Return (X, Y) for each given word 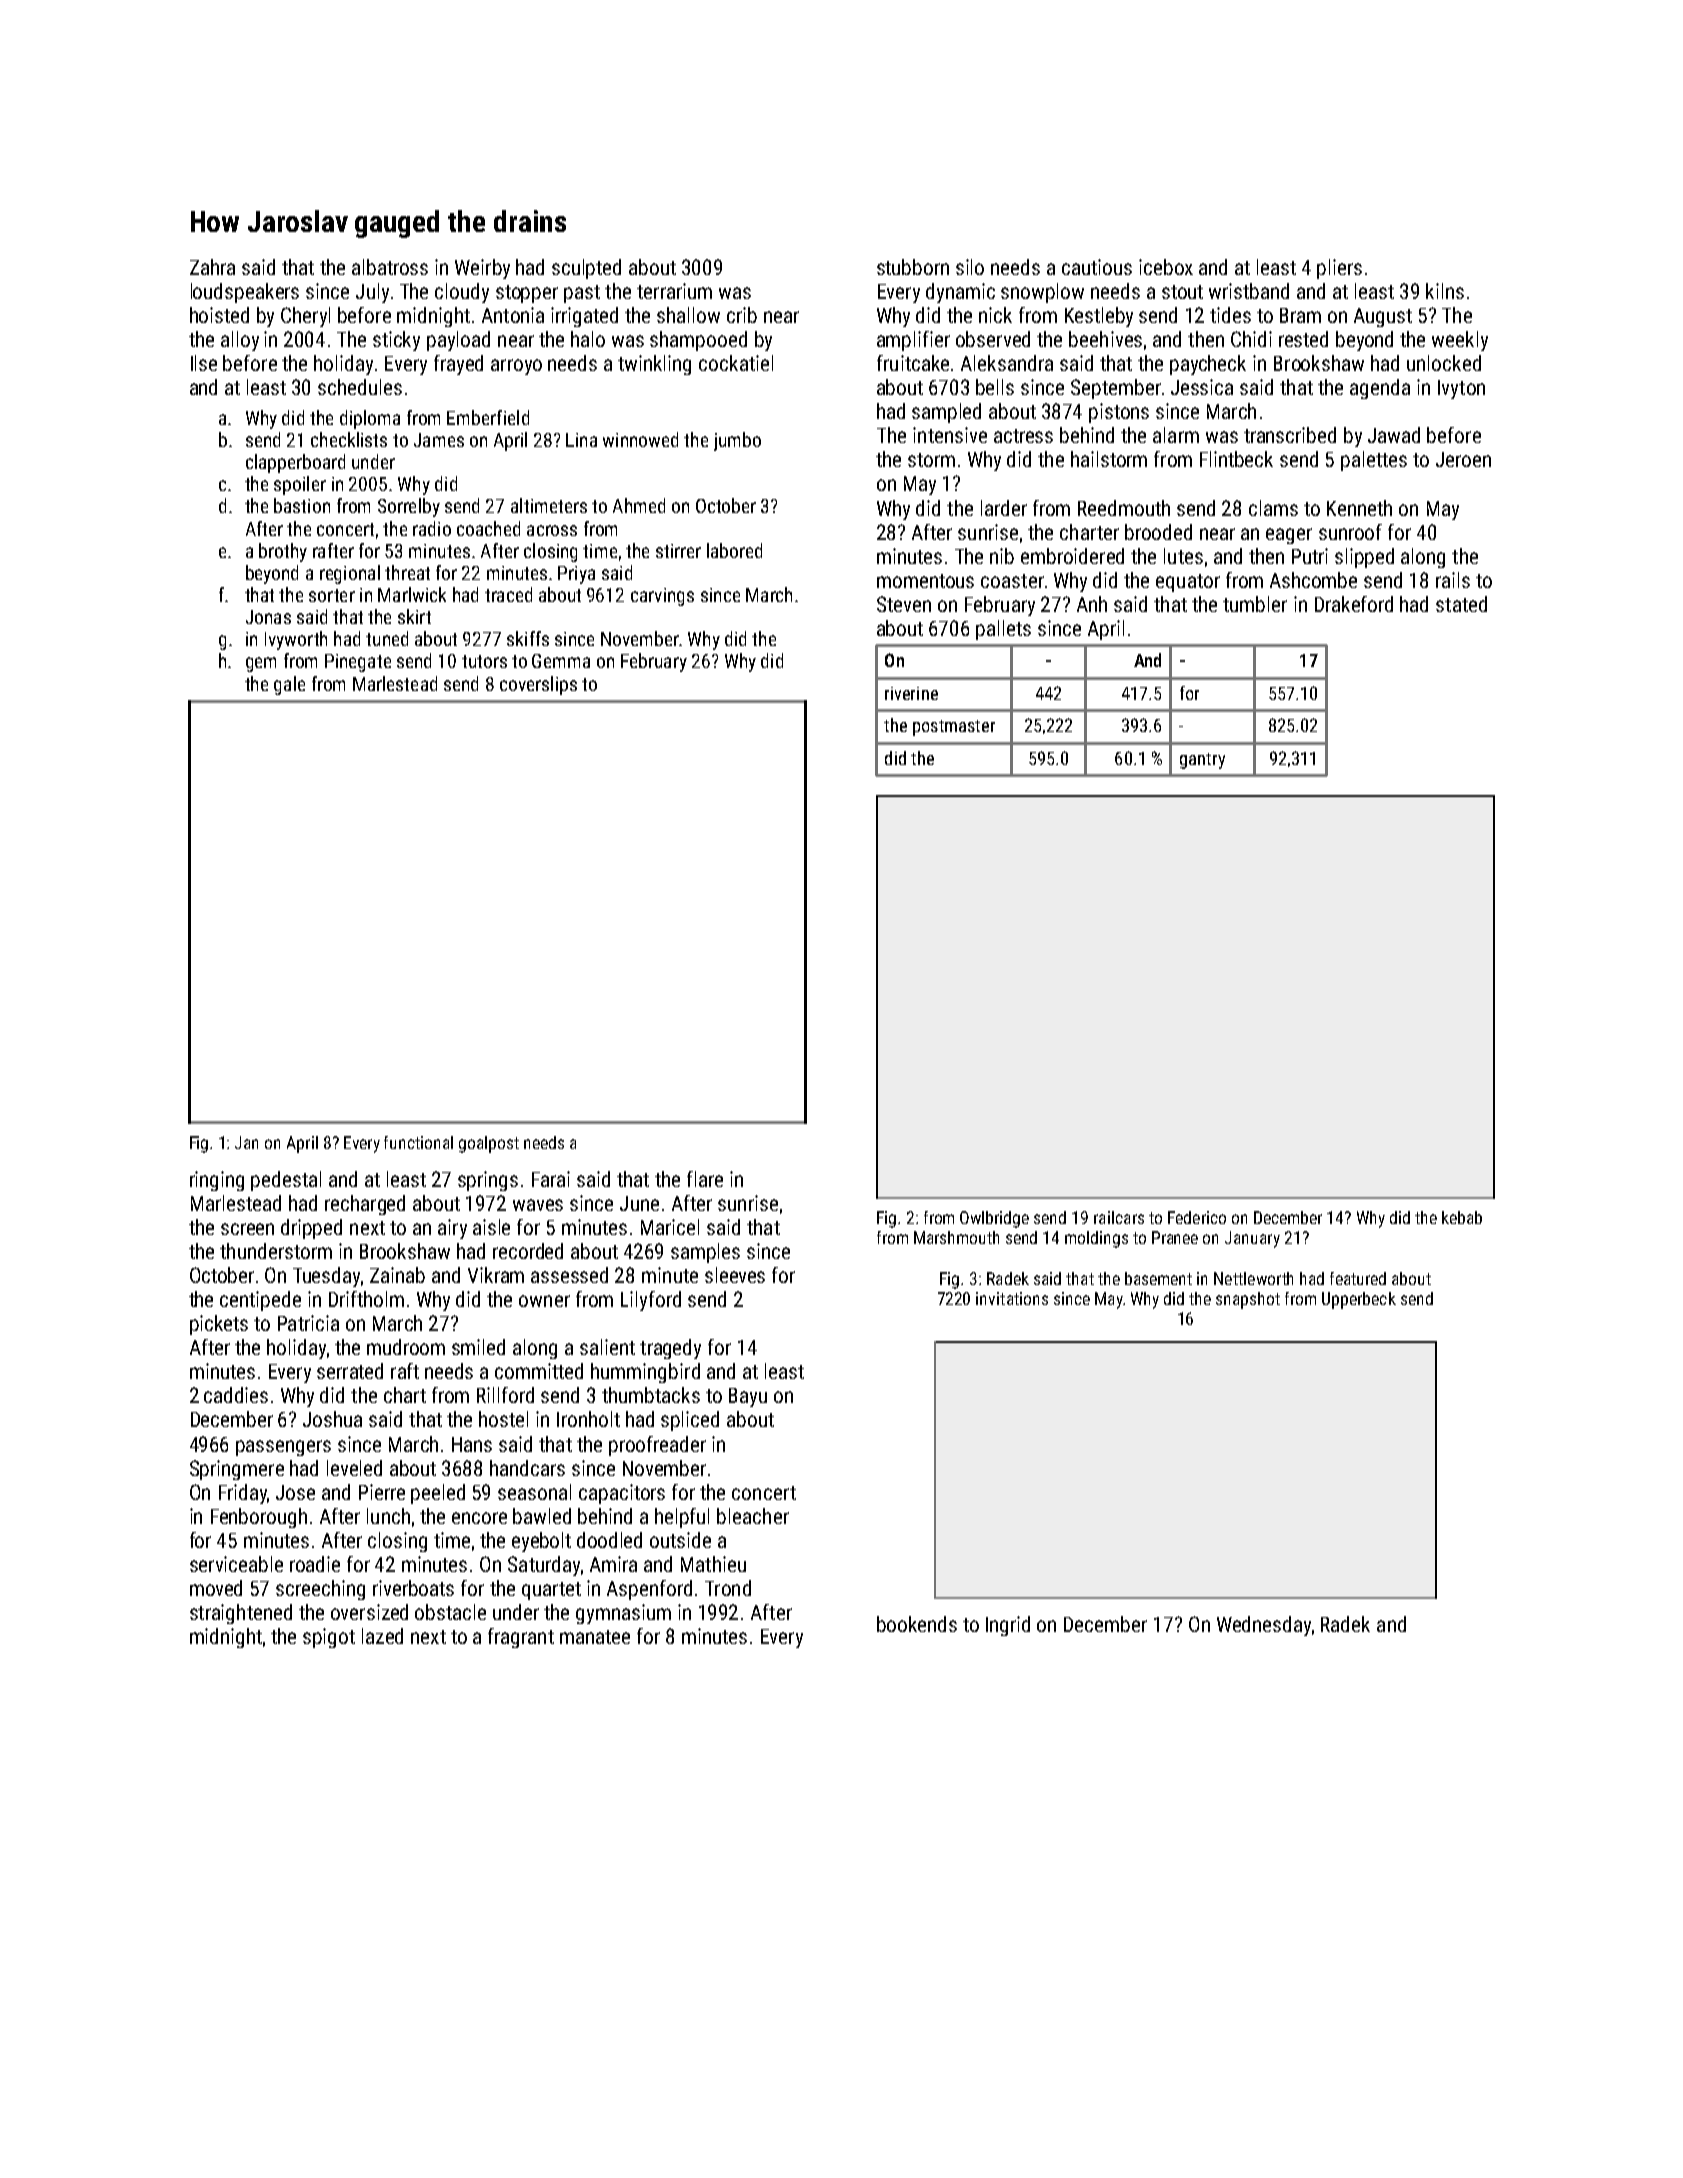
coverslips (538, 685)
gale (289, 685)
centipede (260, 1301)
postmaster (954, 728)
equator (1188, 583)
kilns (1445, 291)
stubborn (913, 267)
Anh (1092, 604)
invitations (1012, 1298)
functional (418, 1142)
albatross (390, 267)
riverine (911, 693)
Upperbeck (1359, 1300)
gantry (1202, 761)
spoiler (300, 485)
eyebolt (541, 1542)
